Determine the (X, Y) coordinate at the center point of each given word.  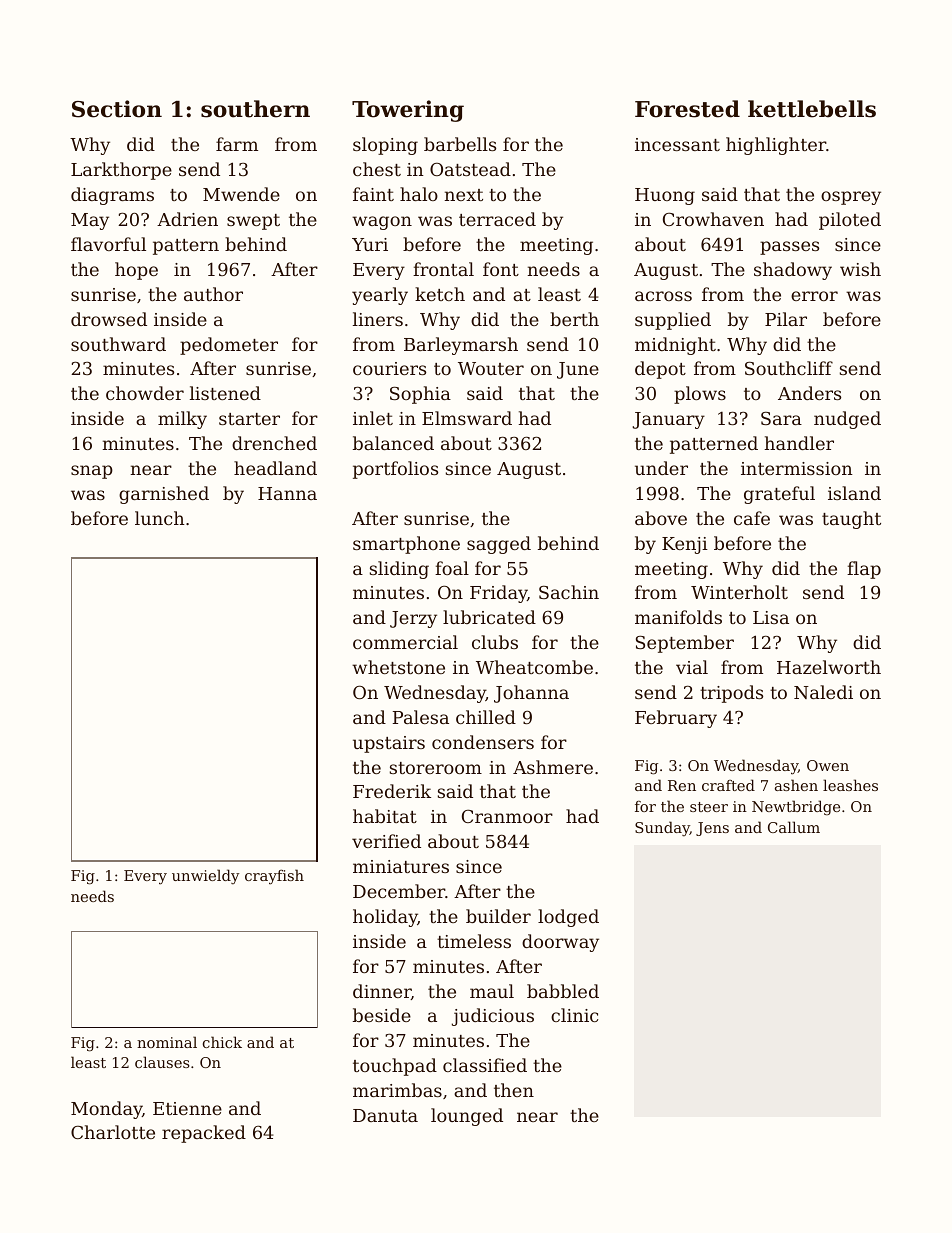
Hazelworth (829, 667)
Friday (498, 594)
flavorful (108, 244)
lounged (467, 1117)
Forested (687, 109)
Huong (665, 196)
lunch (160, 518)
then (514, 1090)
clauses (162, 1062)
